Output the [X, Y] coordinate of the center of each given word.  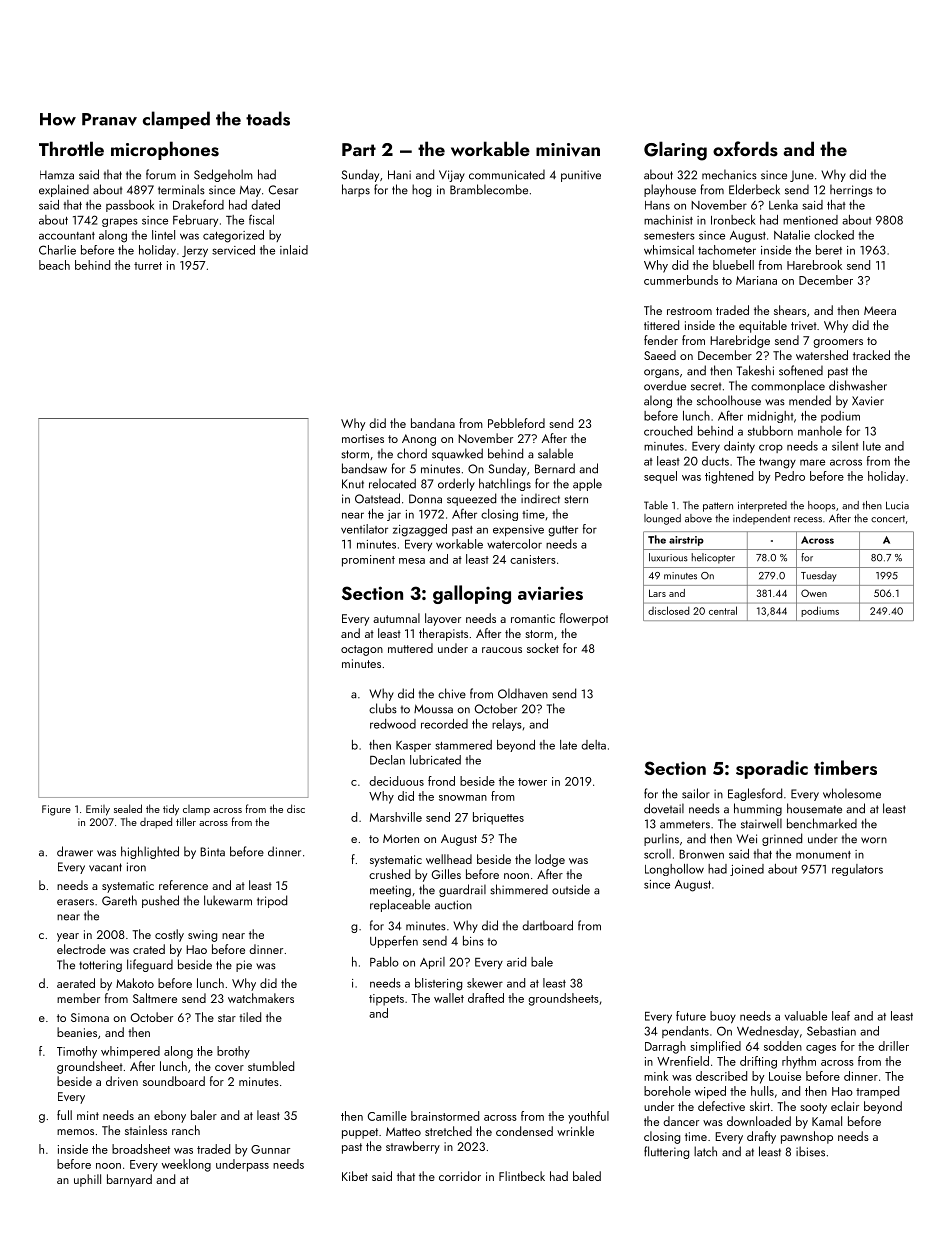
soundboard [174, 1081]
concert [888, 519]
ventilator [364, 529]
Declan [387, 760]
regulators [857, 870]
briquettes [498, 818]
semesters [669, 236]
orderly [456, 484]
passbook [130, 206]
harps [356, 190]
